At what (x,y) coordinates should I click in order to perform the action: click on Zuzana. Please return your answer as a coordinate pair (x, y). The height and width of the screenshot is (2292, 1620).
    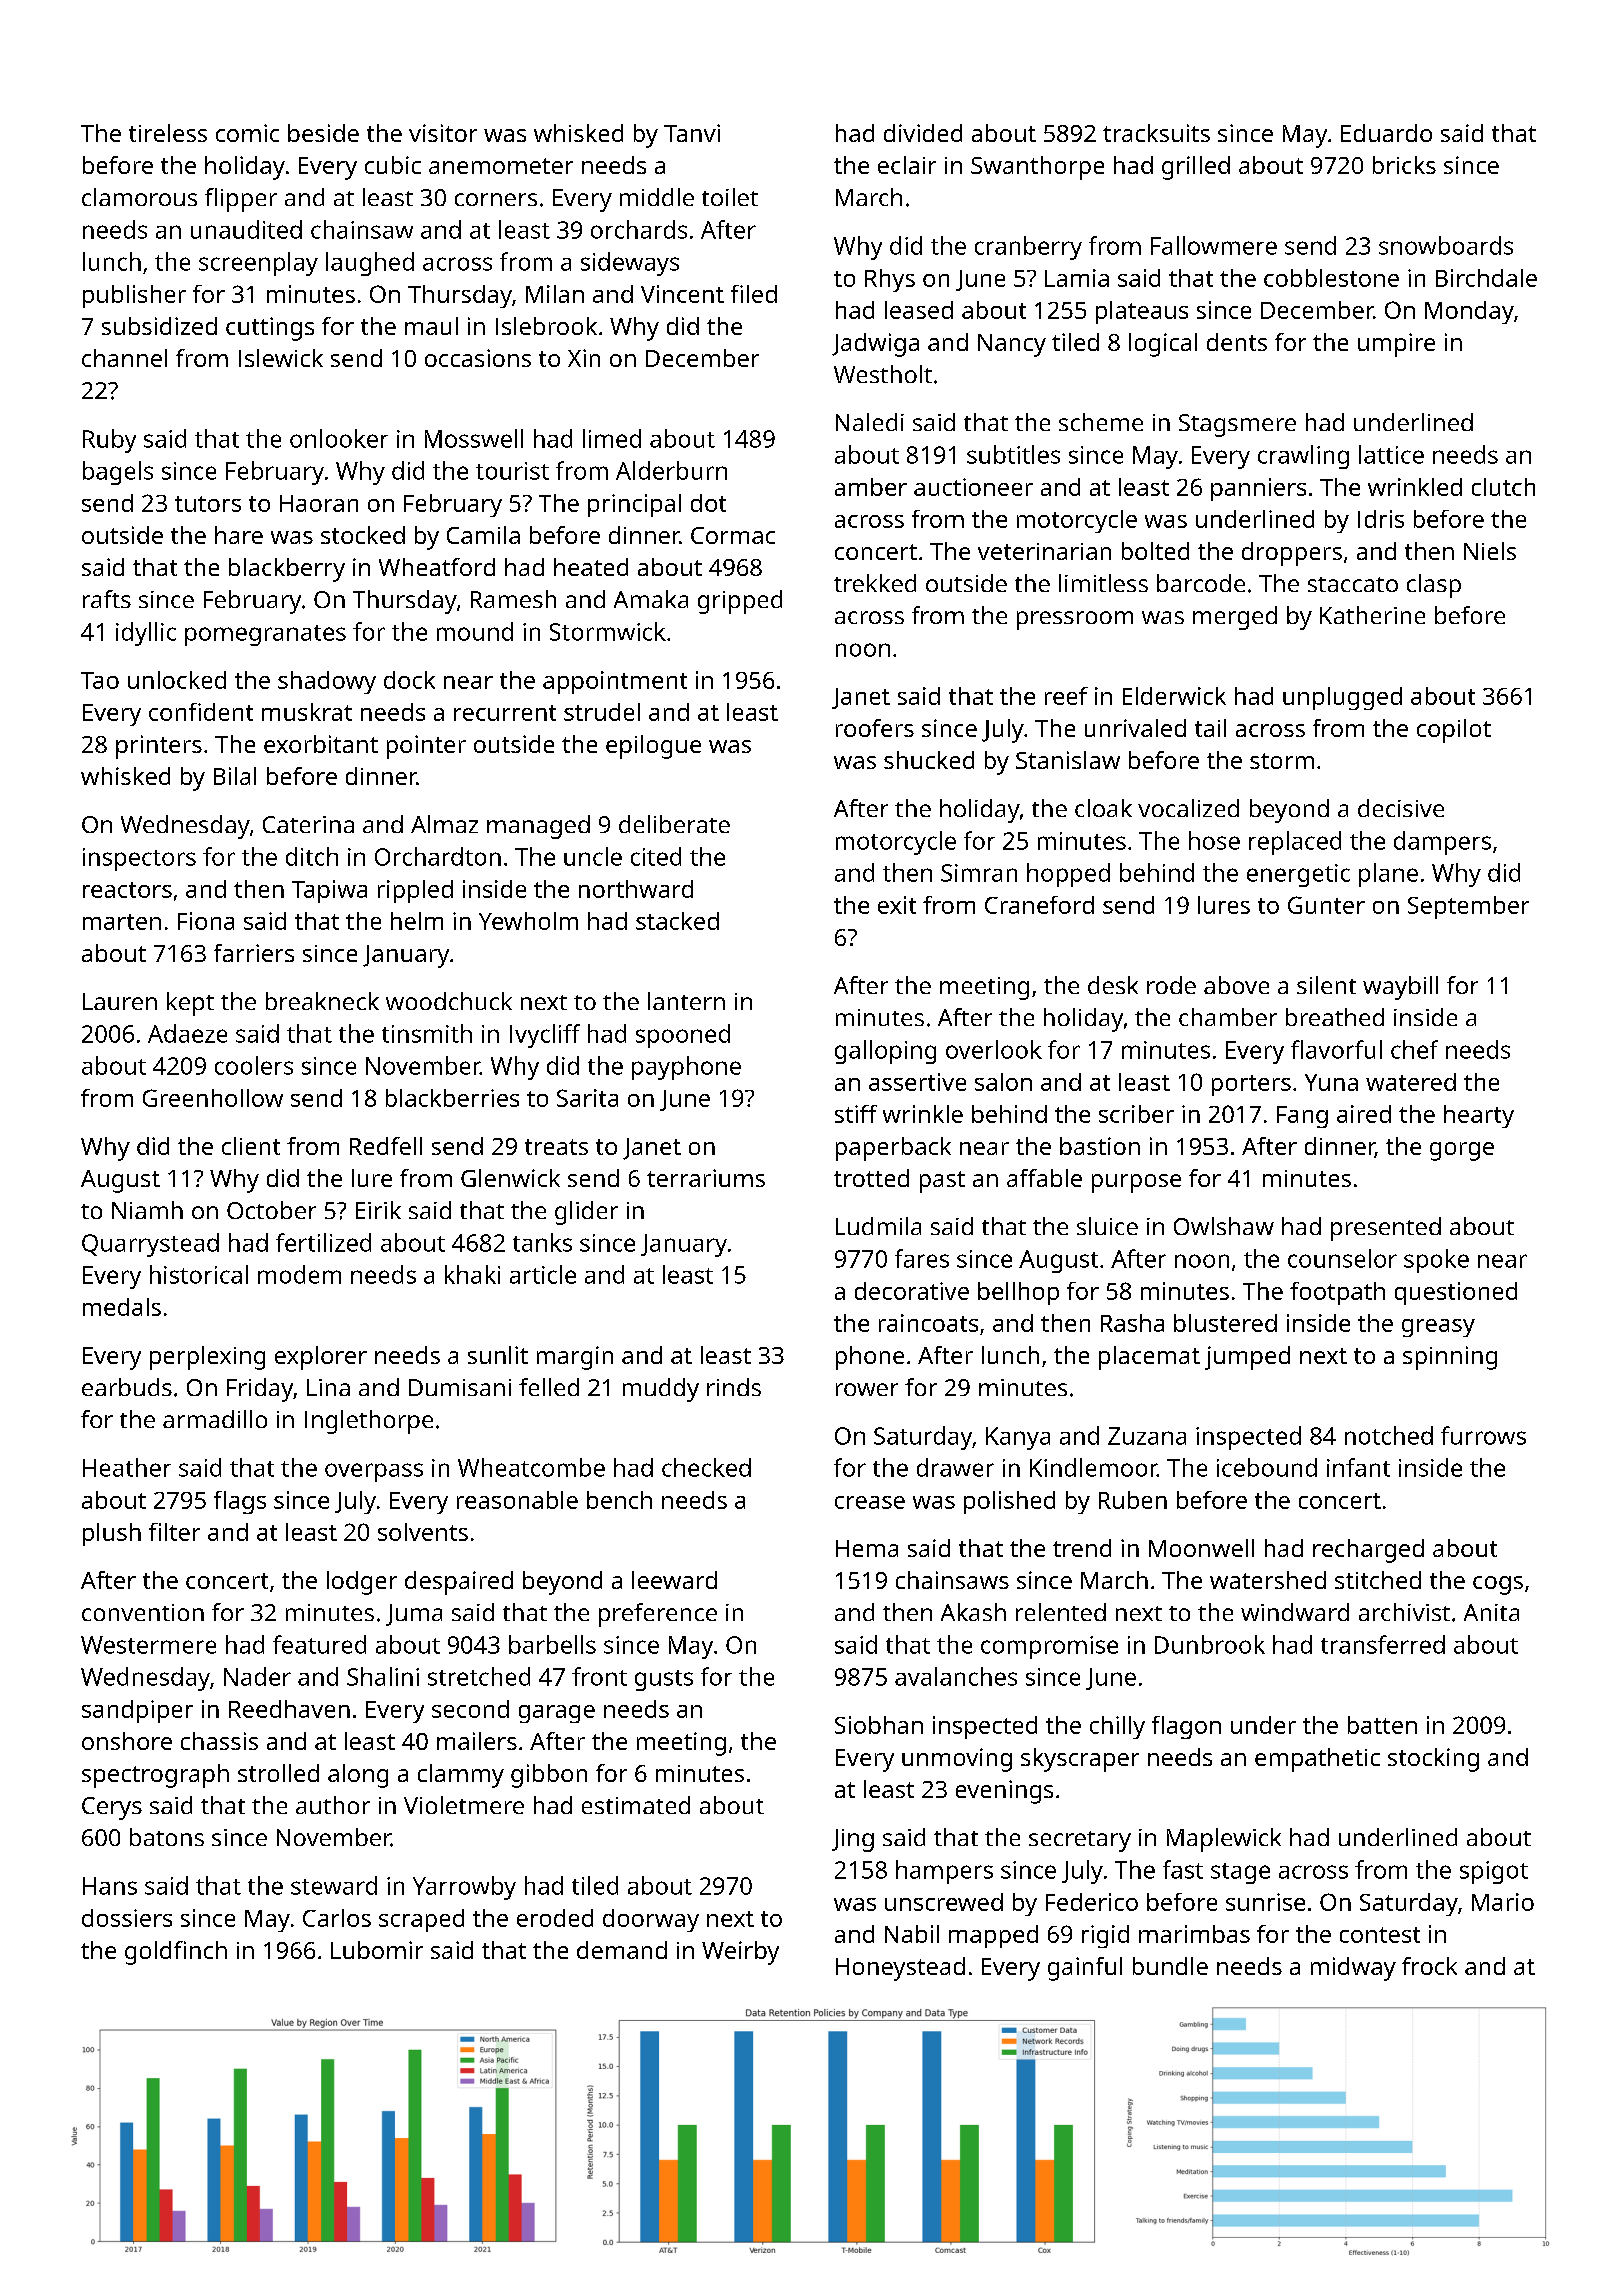
    Looking at the image, I should click on (1147, 1436).
